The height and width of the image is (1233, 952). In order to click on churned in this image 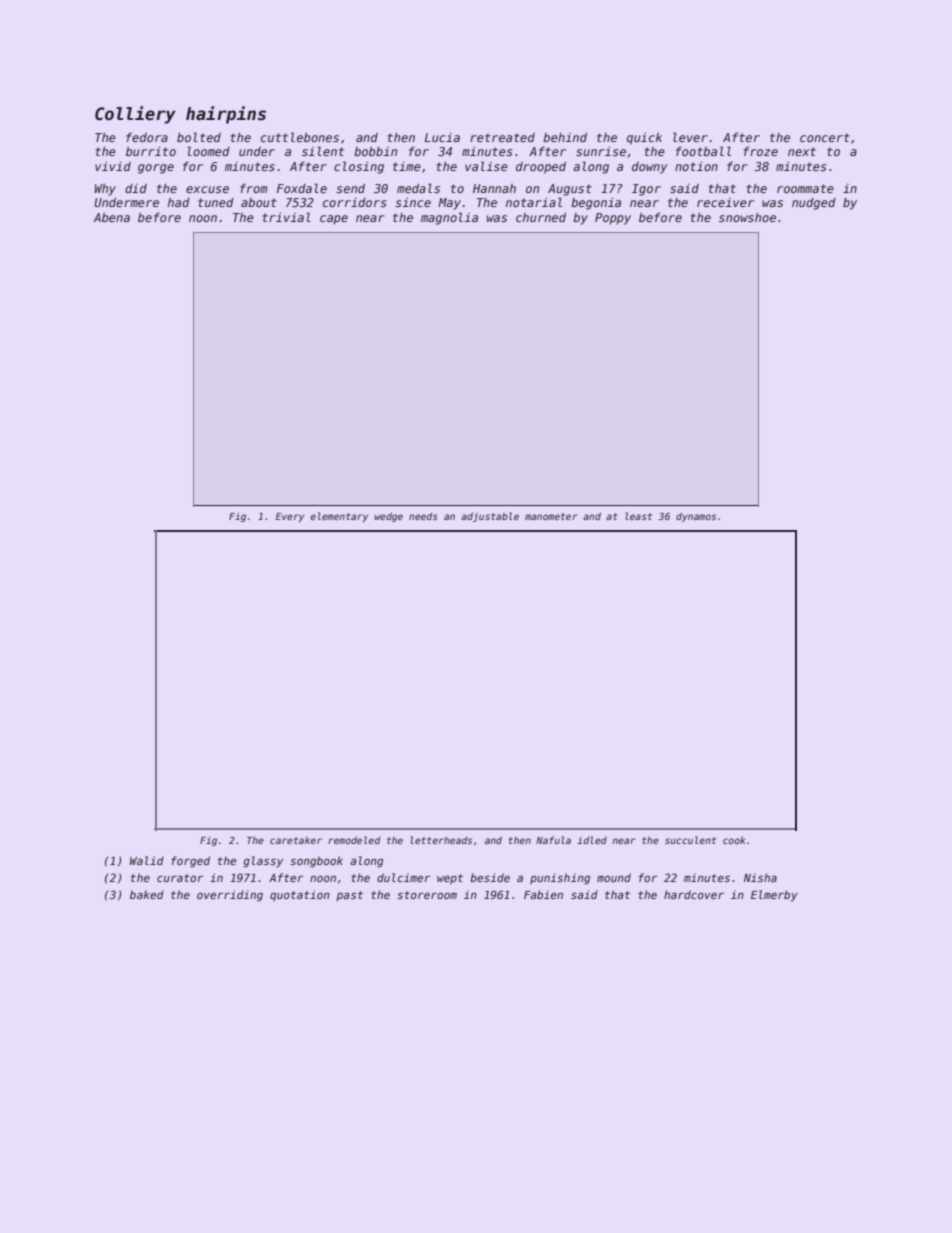, I will do `click(541, 217)`.
